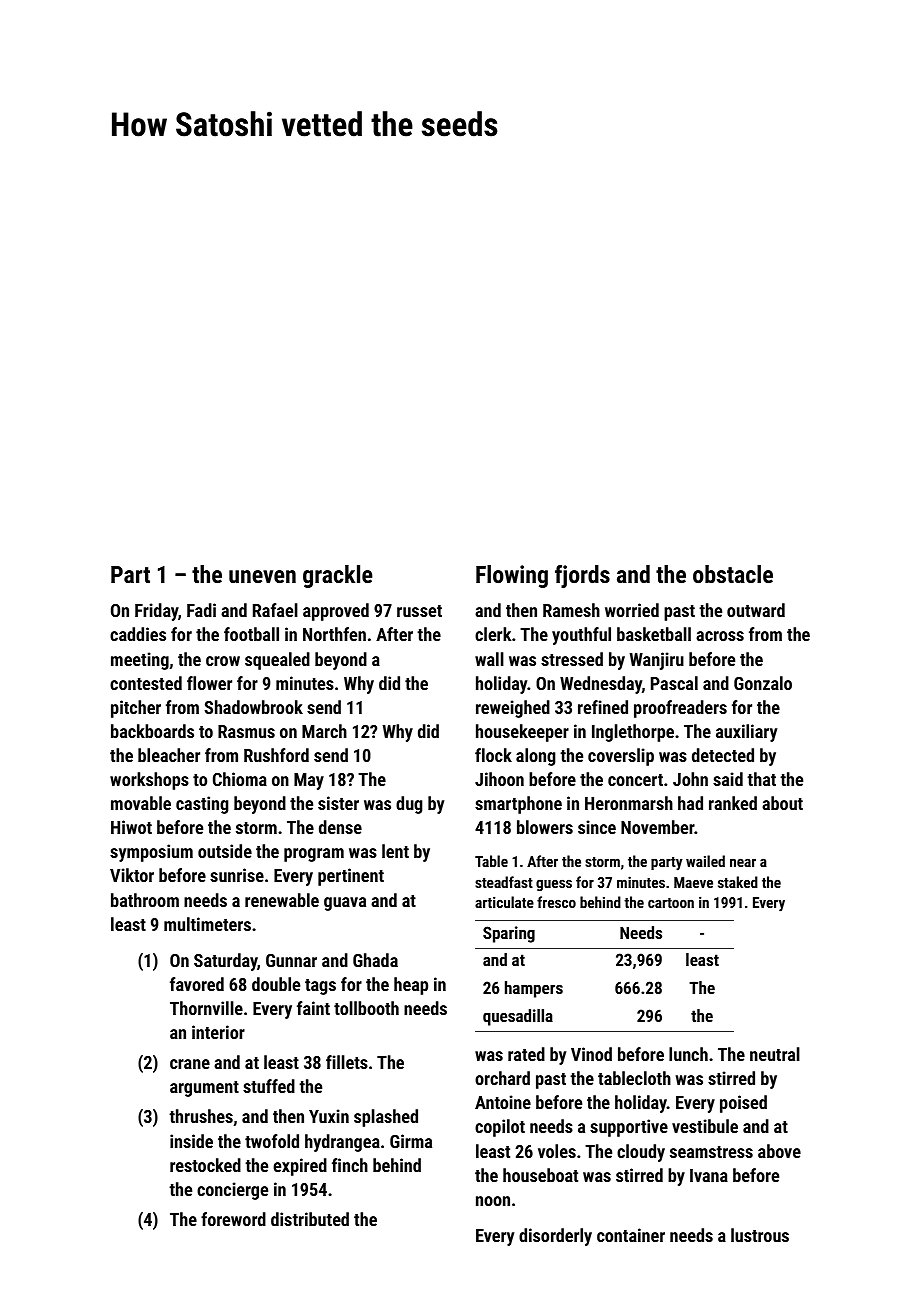 The height and width of the image is (1308, 924). What do you see at coordinates (156, 612) in the image?
I see `Friday` at bounding box center [156, 612].
